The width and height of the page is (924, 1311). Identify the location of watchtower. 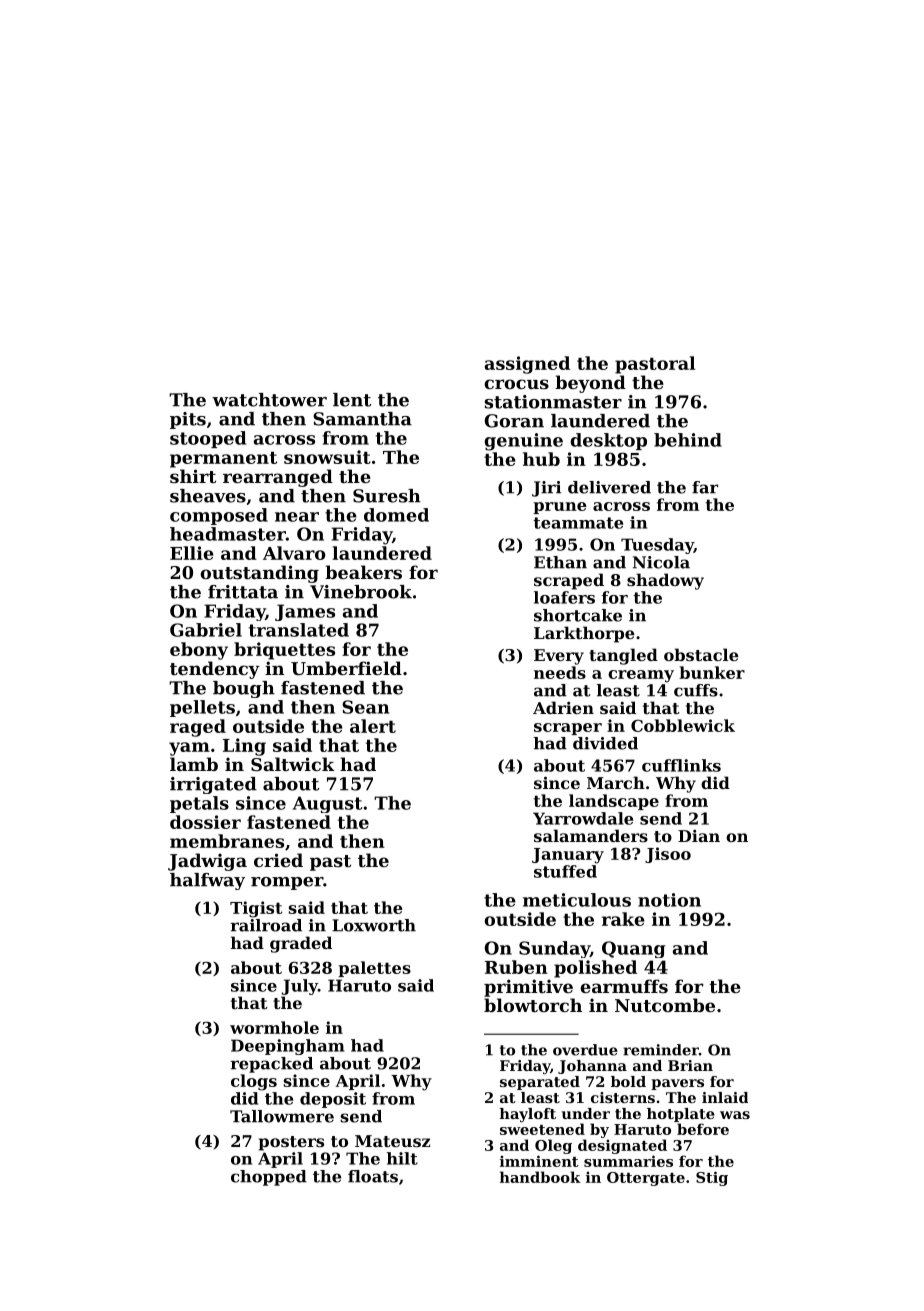
(269, 400).
